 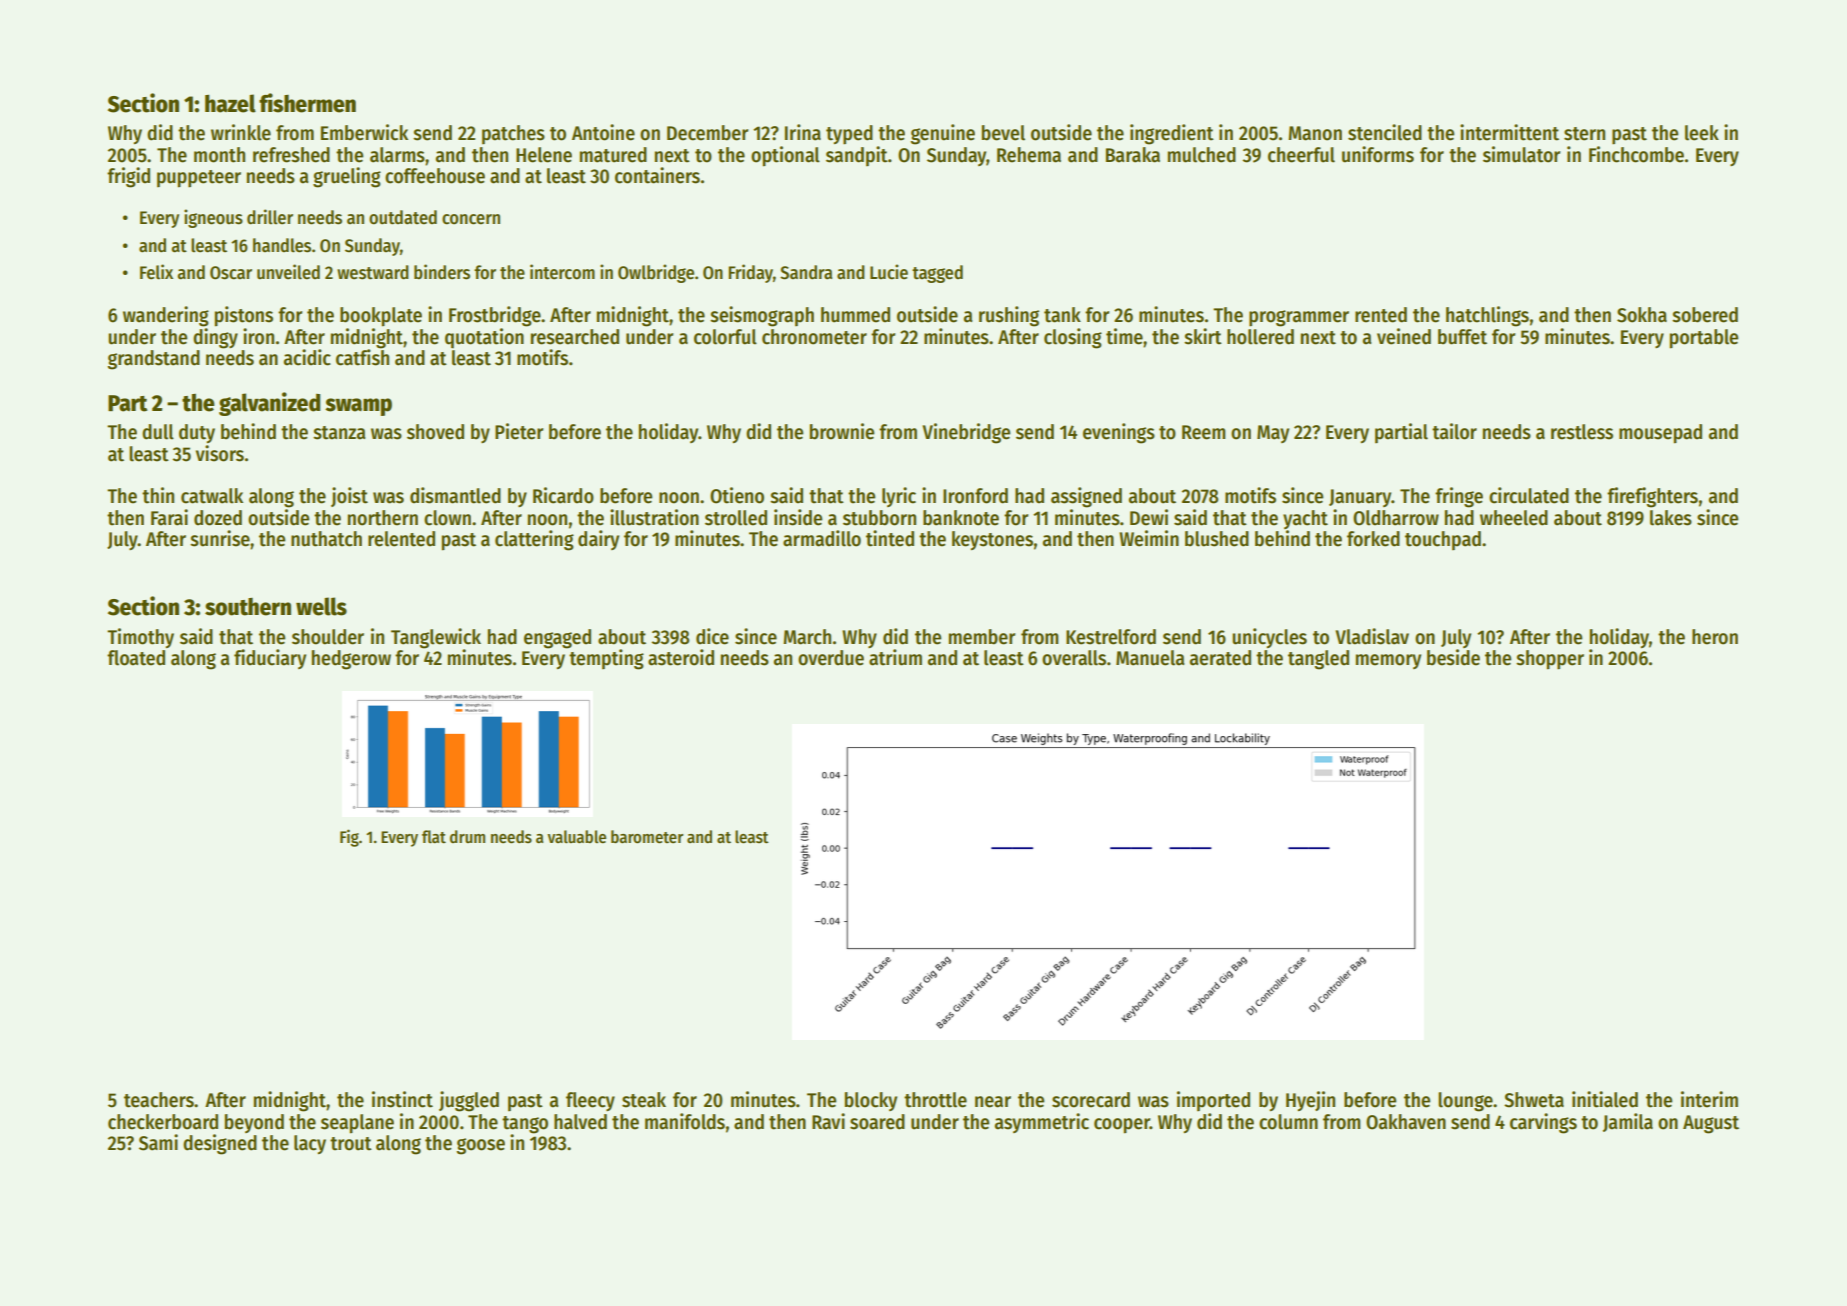 I want to click on relented, so click(x=401, y=539).
